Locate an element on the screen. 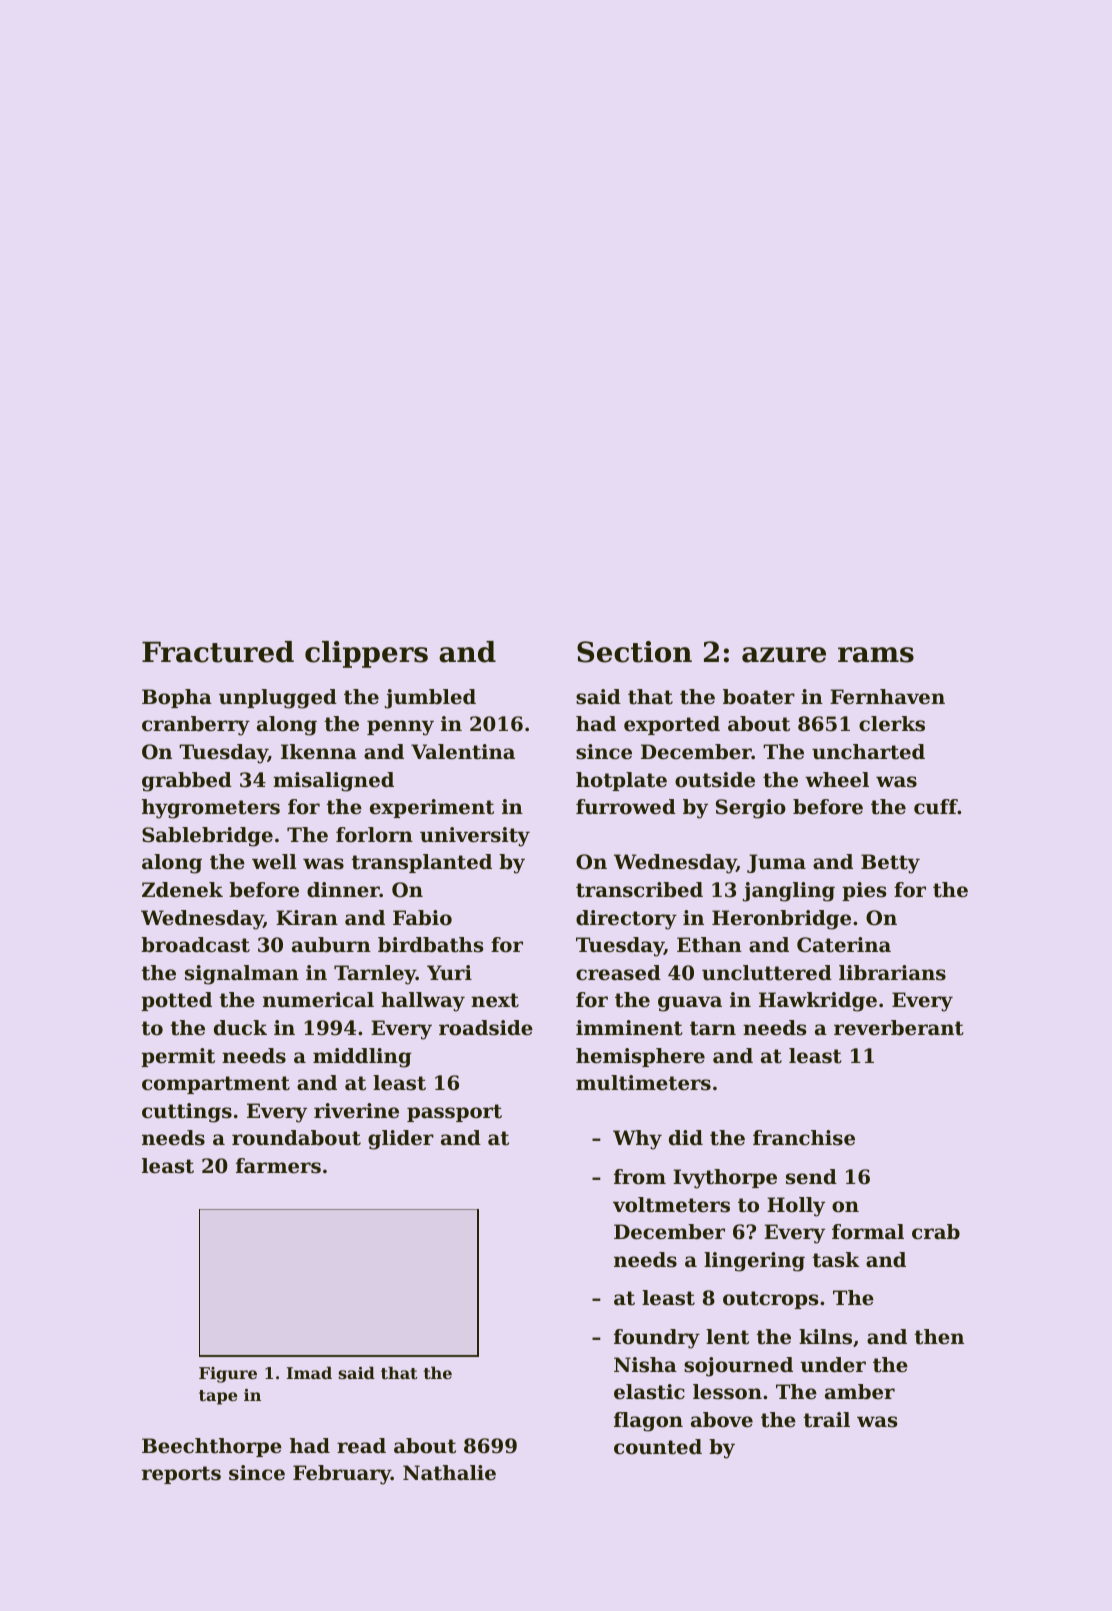 This screenshot has width=1112, height=1611. Yuri is located at coordinates (449, 973).
